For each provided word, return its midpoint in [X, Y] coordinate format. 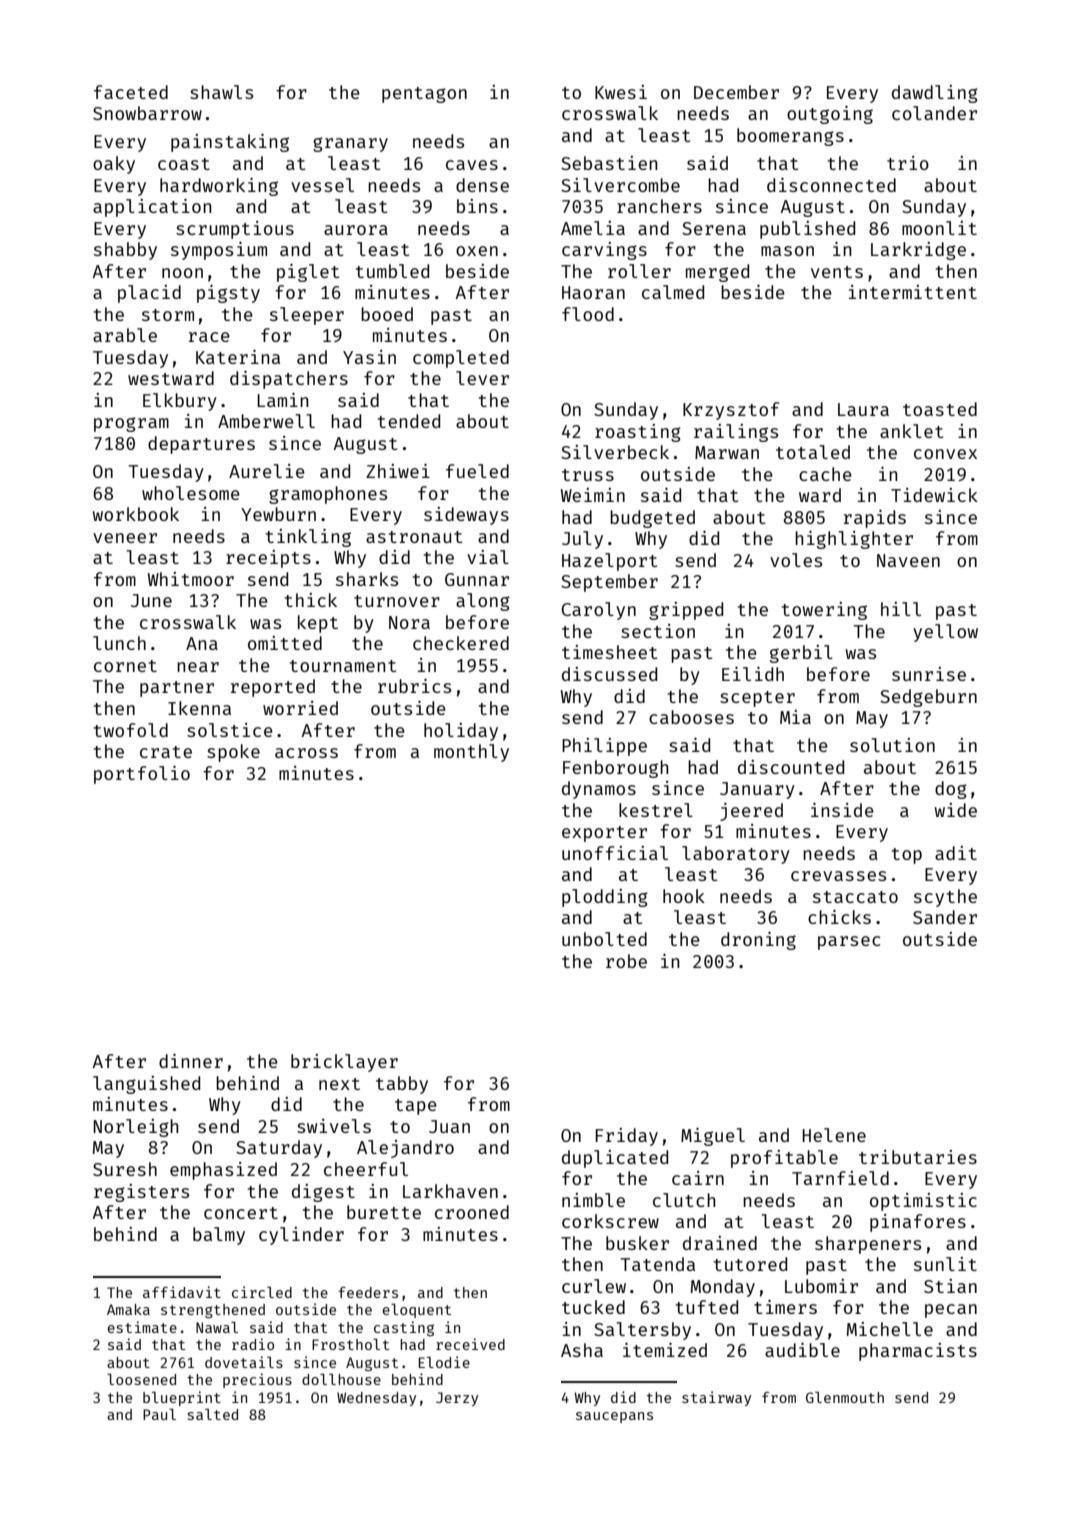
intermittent [913, 292]
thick [311, 600]
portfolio [142, 775]
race [209, 337]
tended [409, 421]
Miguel [713, 1137]
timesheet [610, 652]
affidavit [182, 1292]
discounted [791, 767]
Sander [945, 917]
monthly [471, 753]
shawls [221, 92]
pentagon [424, 95]
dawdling [935, 94]
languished [146, 1085]
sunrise [929, 674]
